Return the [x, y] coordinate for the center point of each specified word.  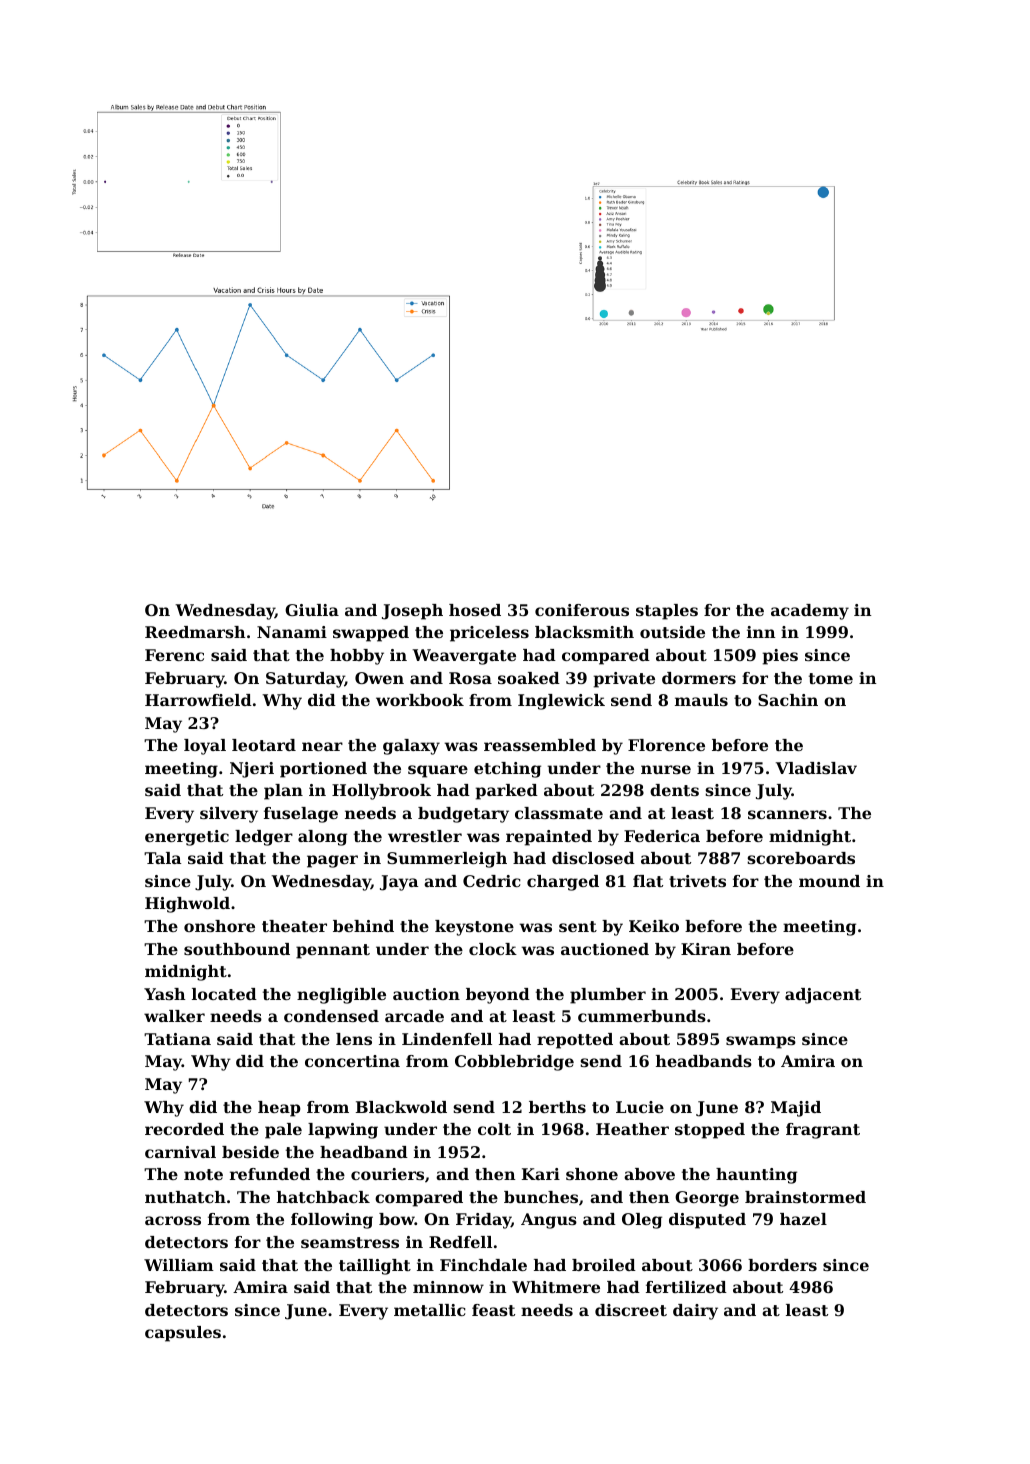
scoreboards [801, 858]
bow [397, 1219]
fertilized [686, 1287]
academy [810, 612]
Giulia [312, 610]
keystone [474, 928]
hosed [475, 610]
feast [493, 1310]
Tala [162, 858]
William [179, 1265]
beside [250, 1152]
